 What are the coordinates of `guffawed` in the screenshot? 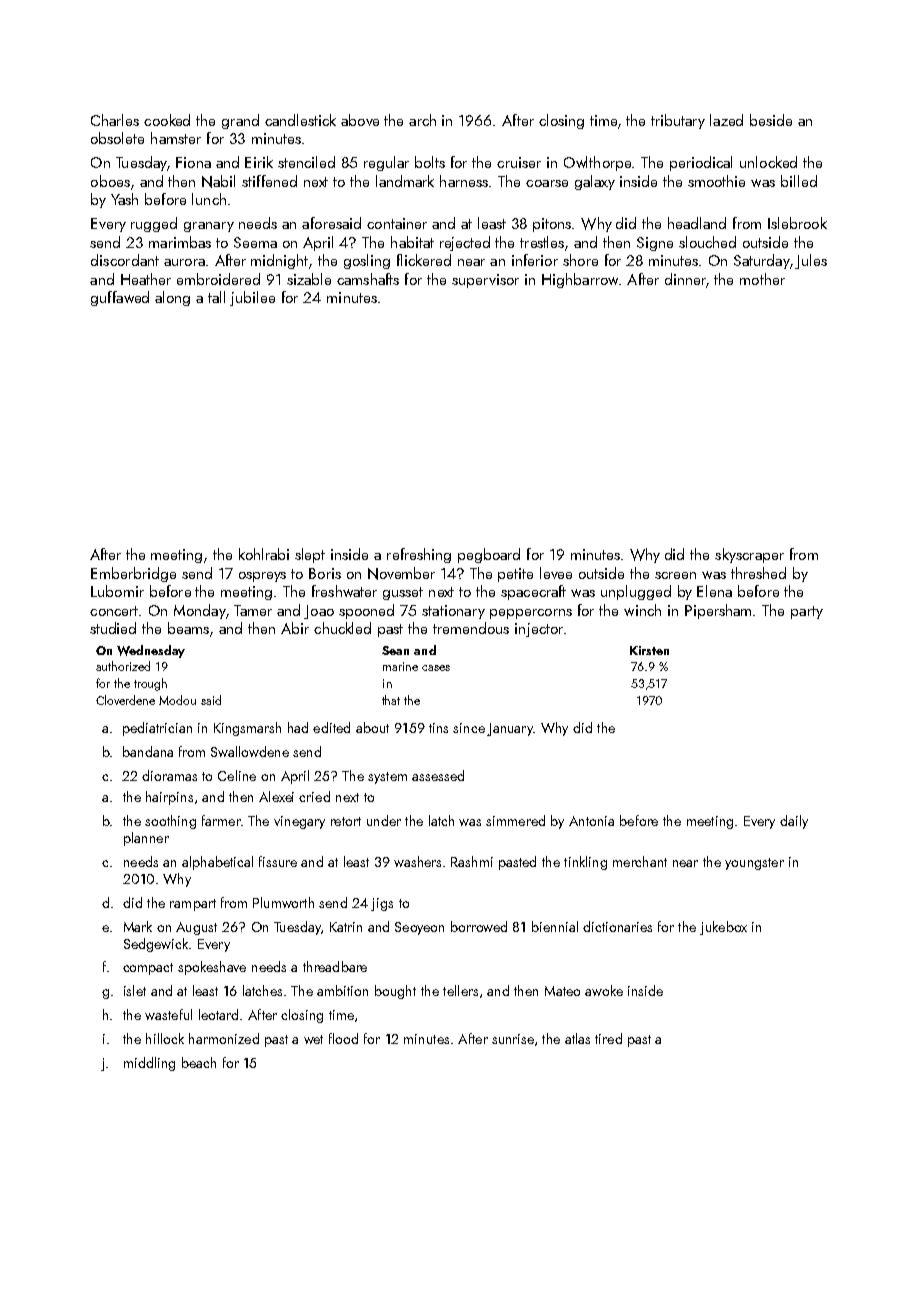 It's located at (120, 298).
